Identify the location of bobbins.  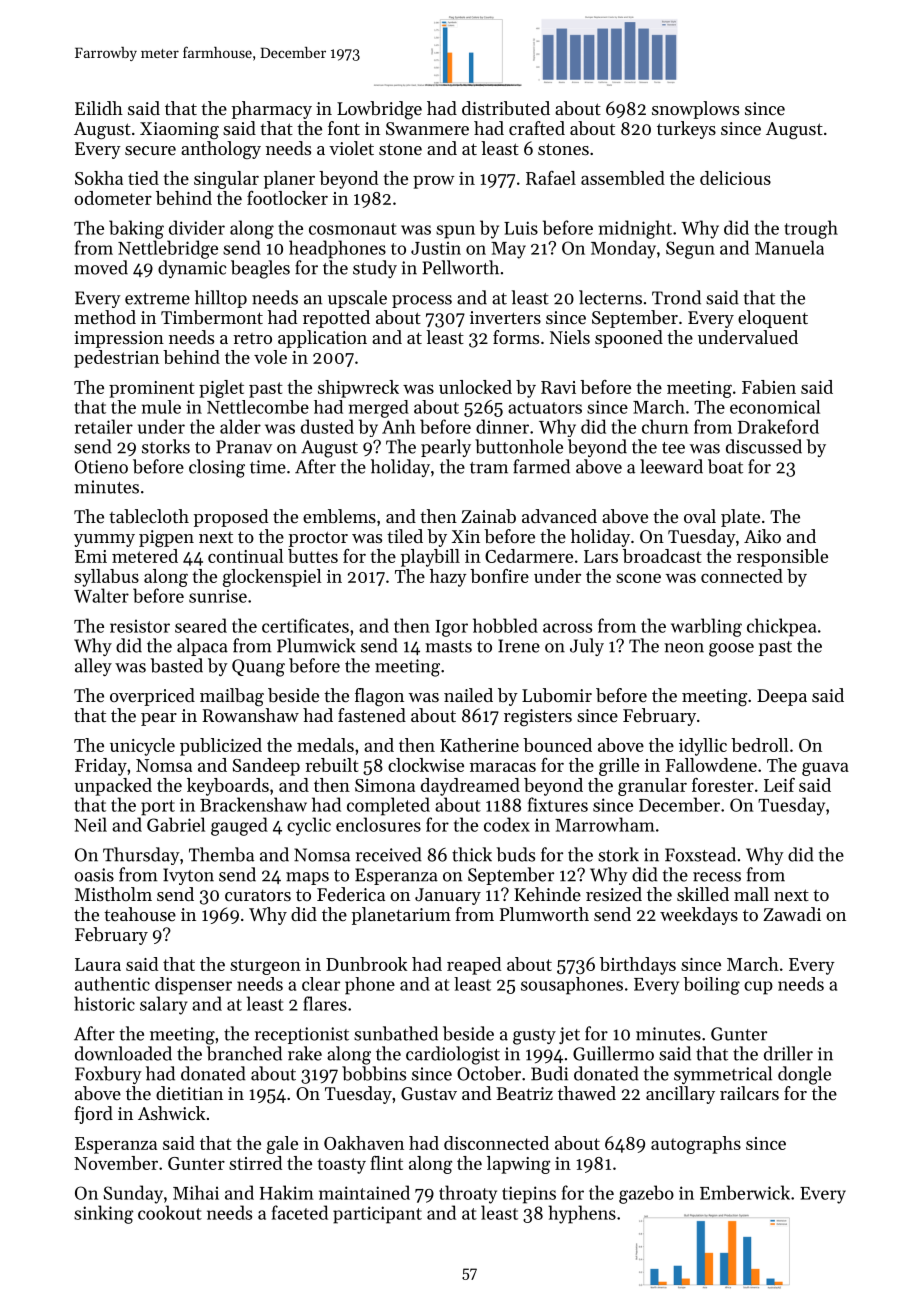
(374, 1073).
